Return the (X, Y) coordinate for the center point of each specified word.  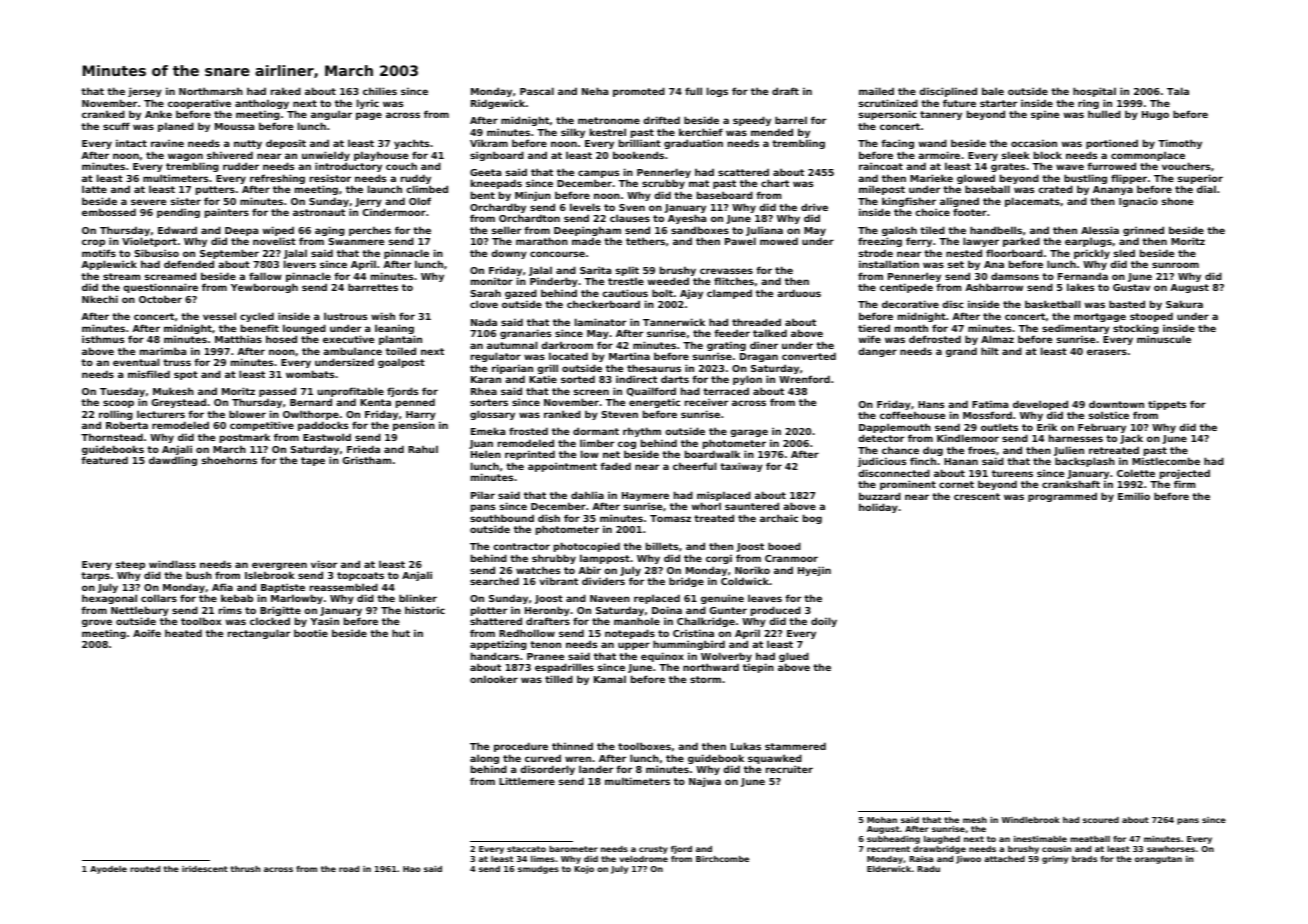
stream (122, 276)
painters (227, 213)
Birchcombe (722, 859)
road (349, 869)
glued (794, 658)
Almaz (997, 339)
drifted (661, 120)
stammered (795, 746)
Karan (486, 379)
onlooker (494, 679)
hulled (1104, 114)
